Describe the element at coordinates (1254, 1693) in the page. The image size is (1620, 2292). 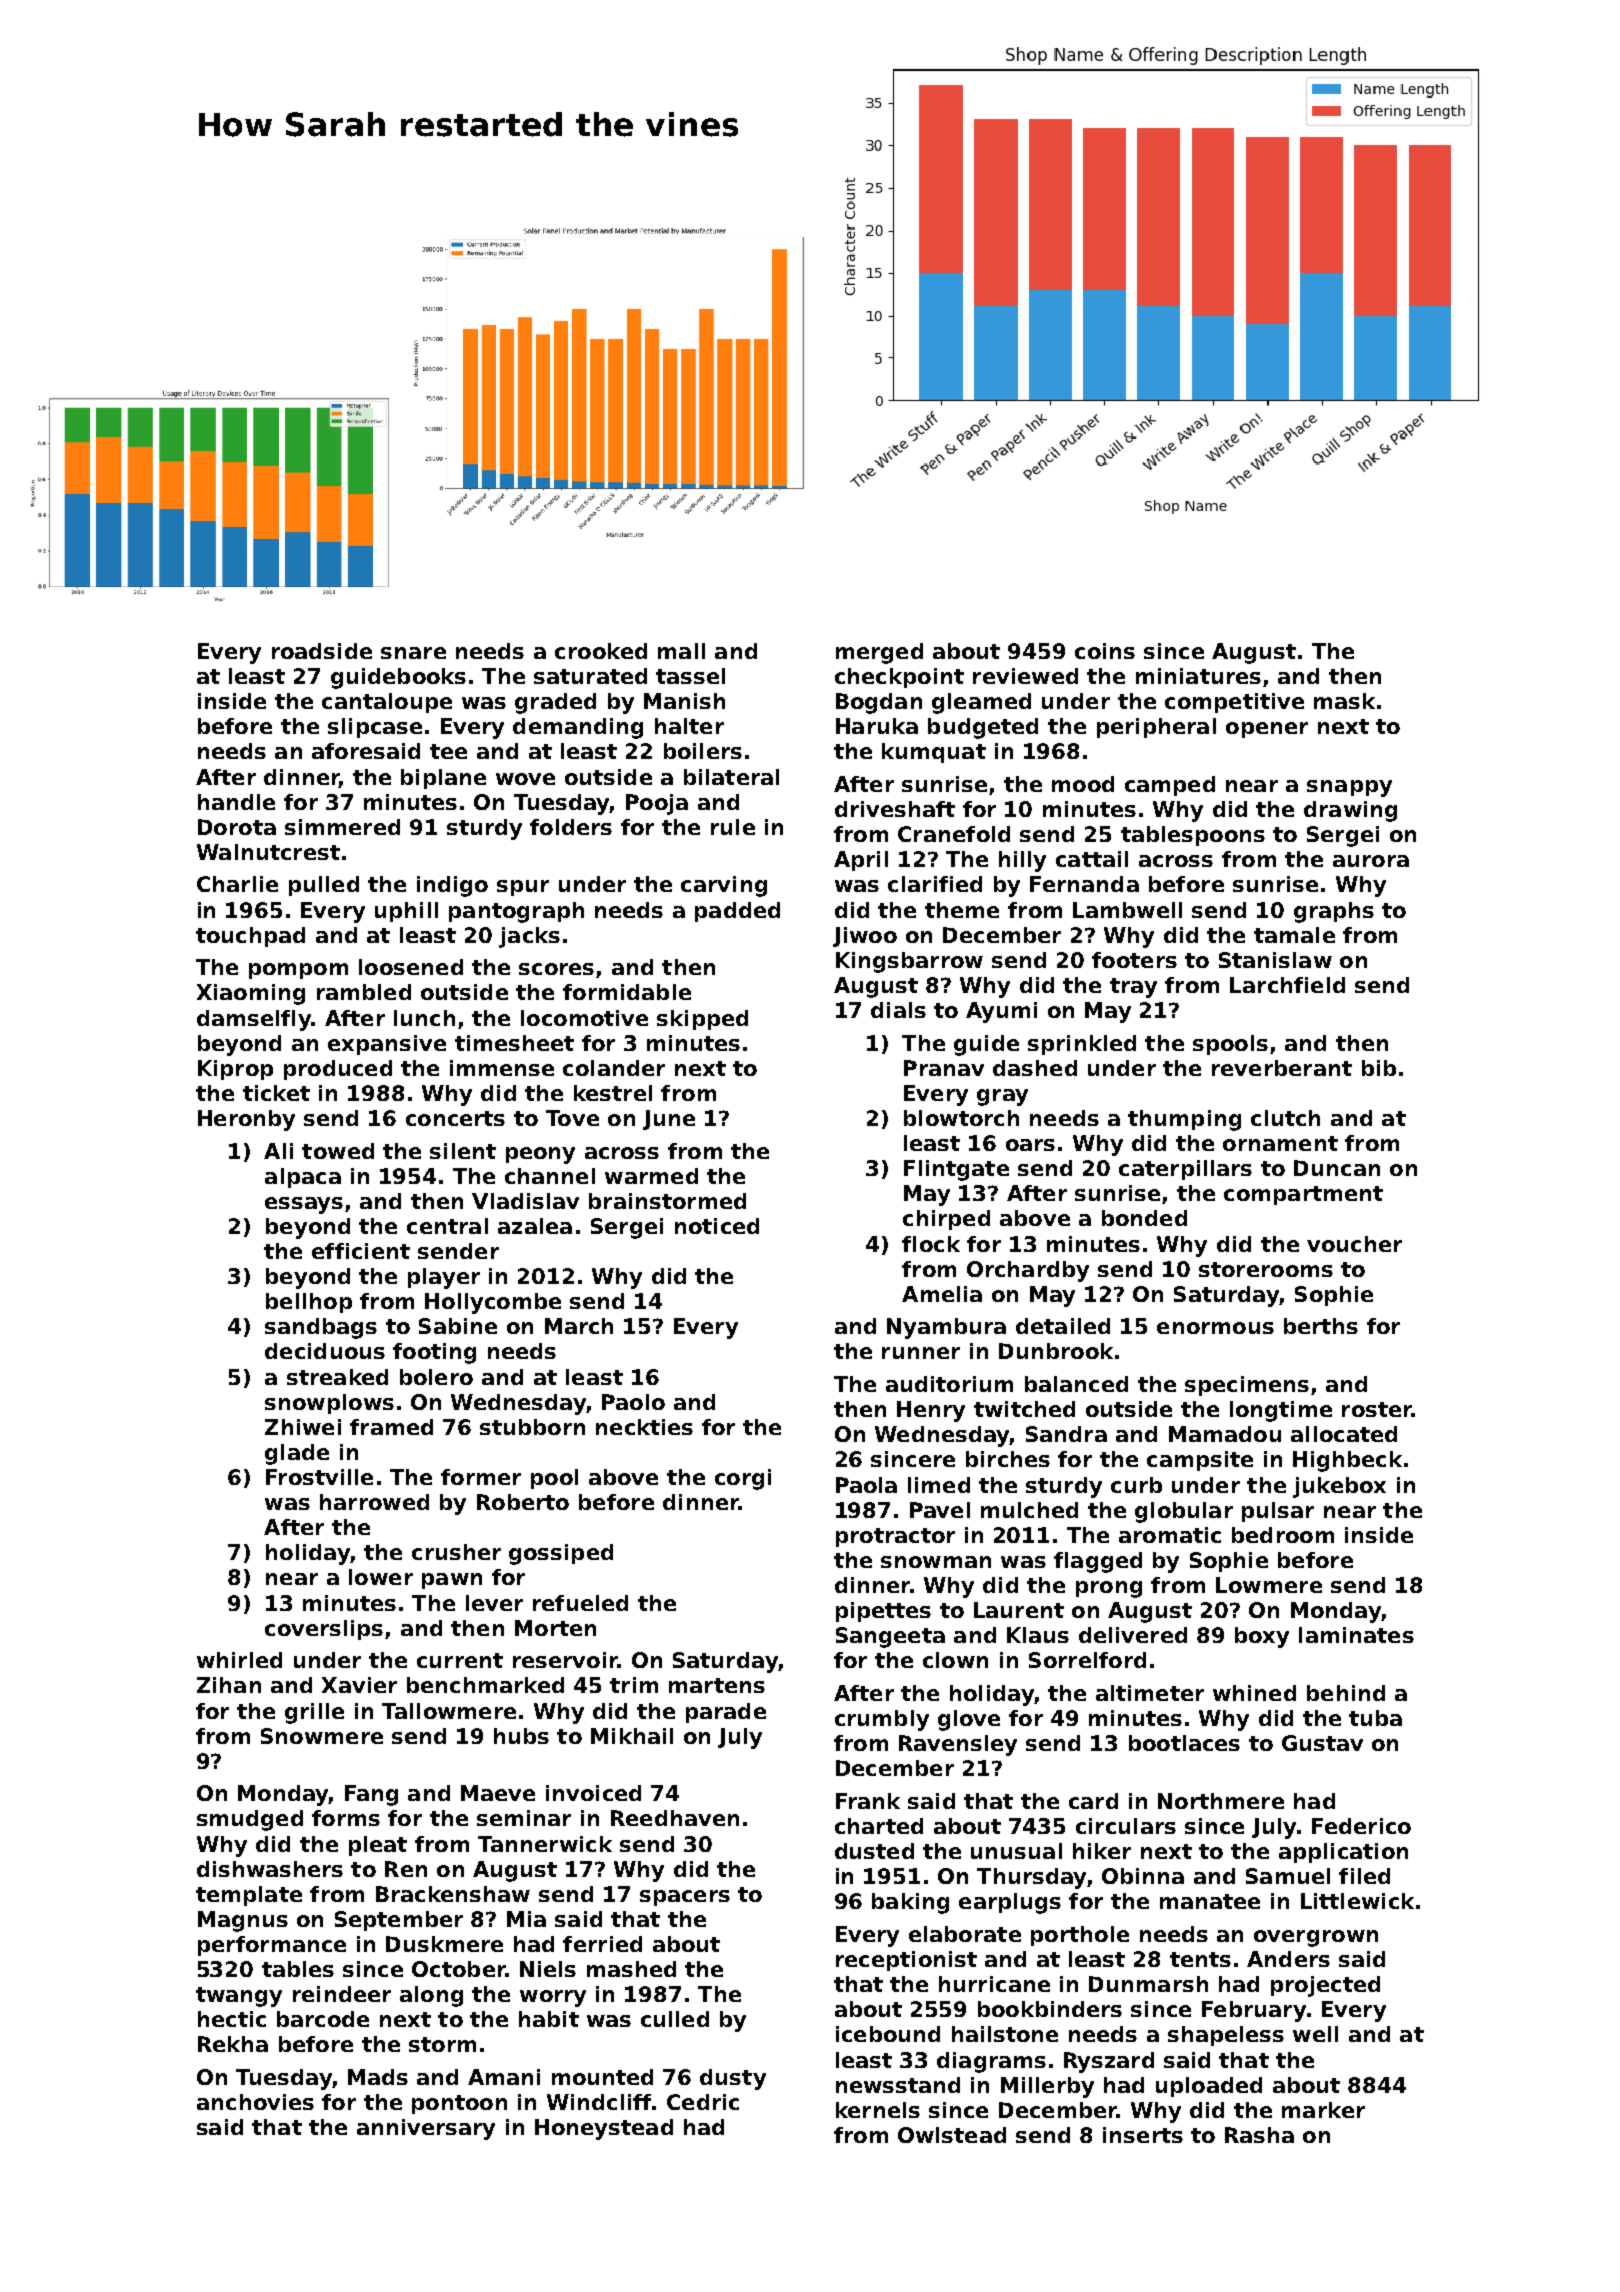
I see `whined` at that location.
